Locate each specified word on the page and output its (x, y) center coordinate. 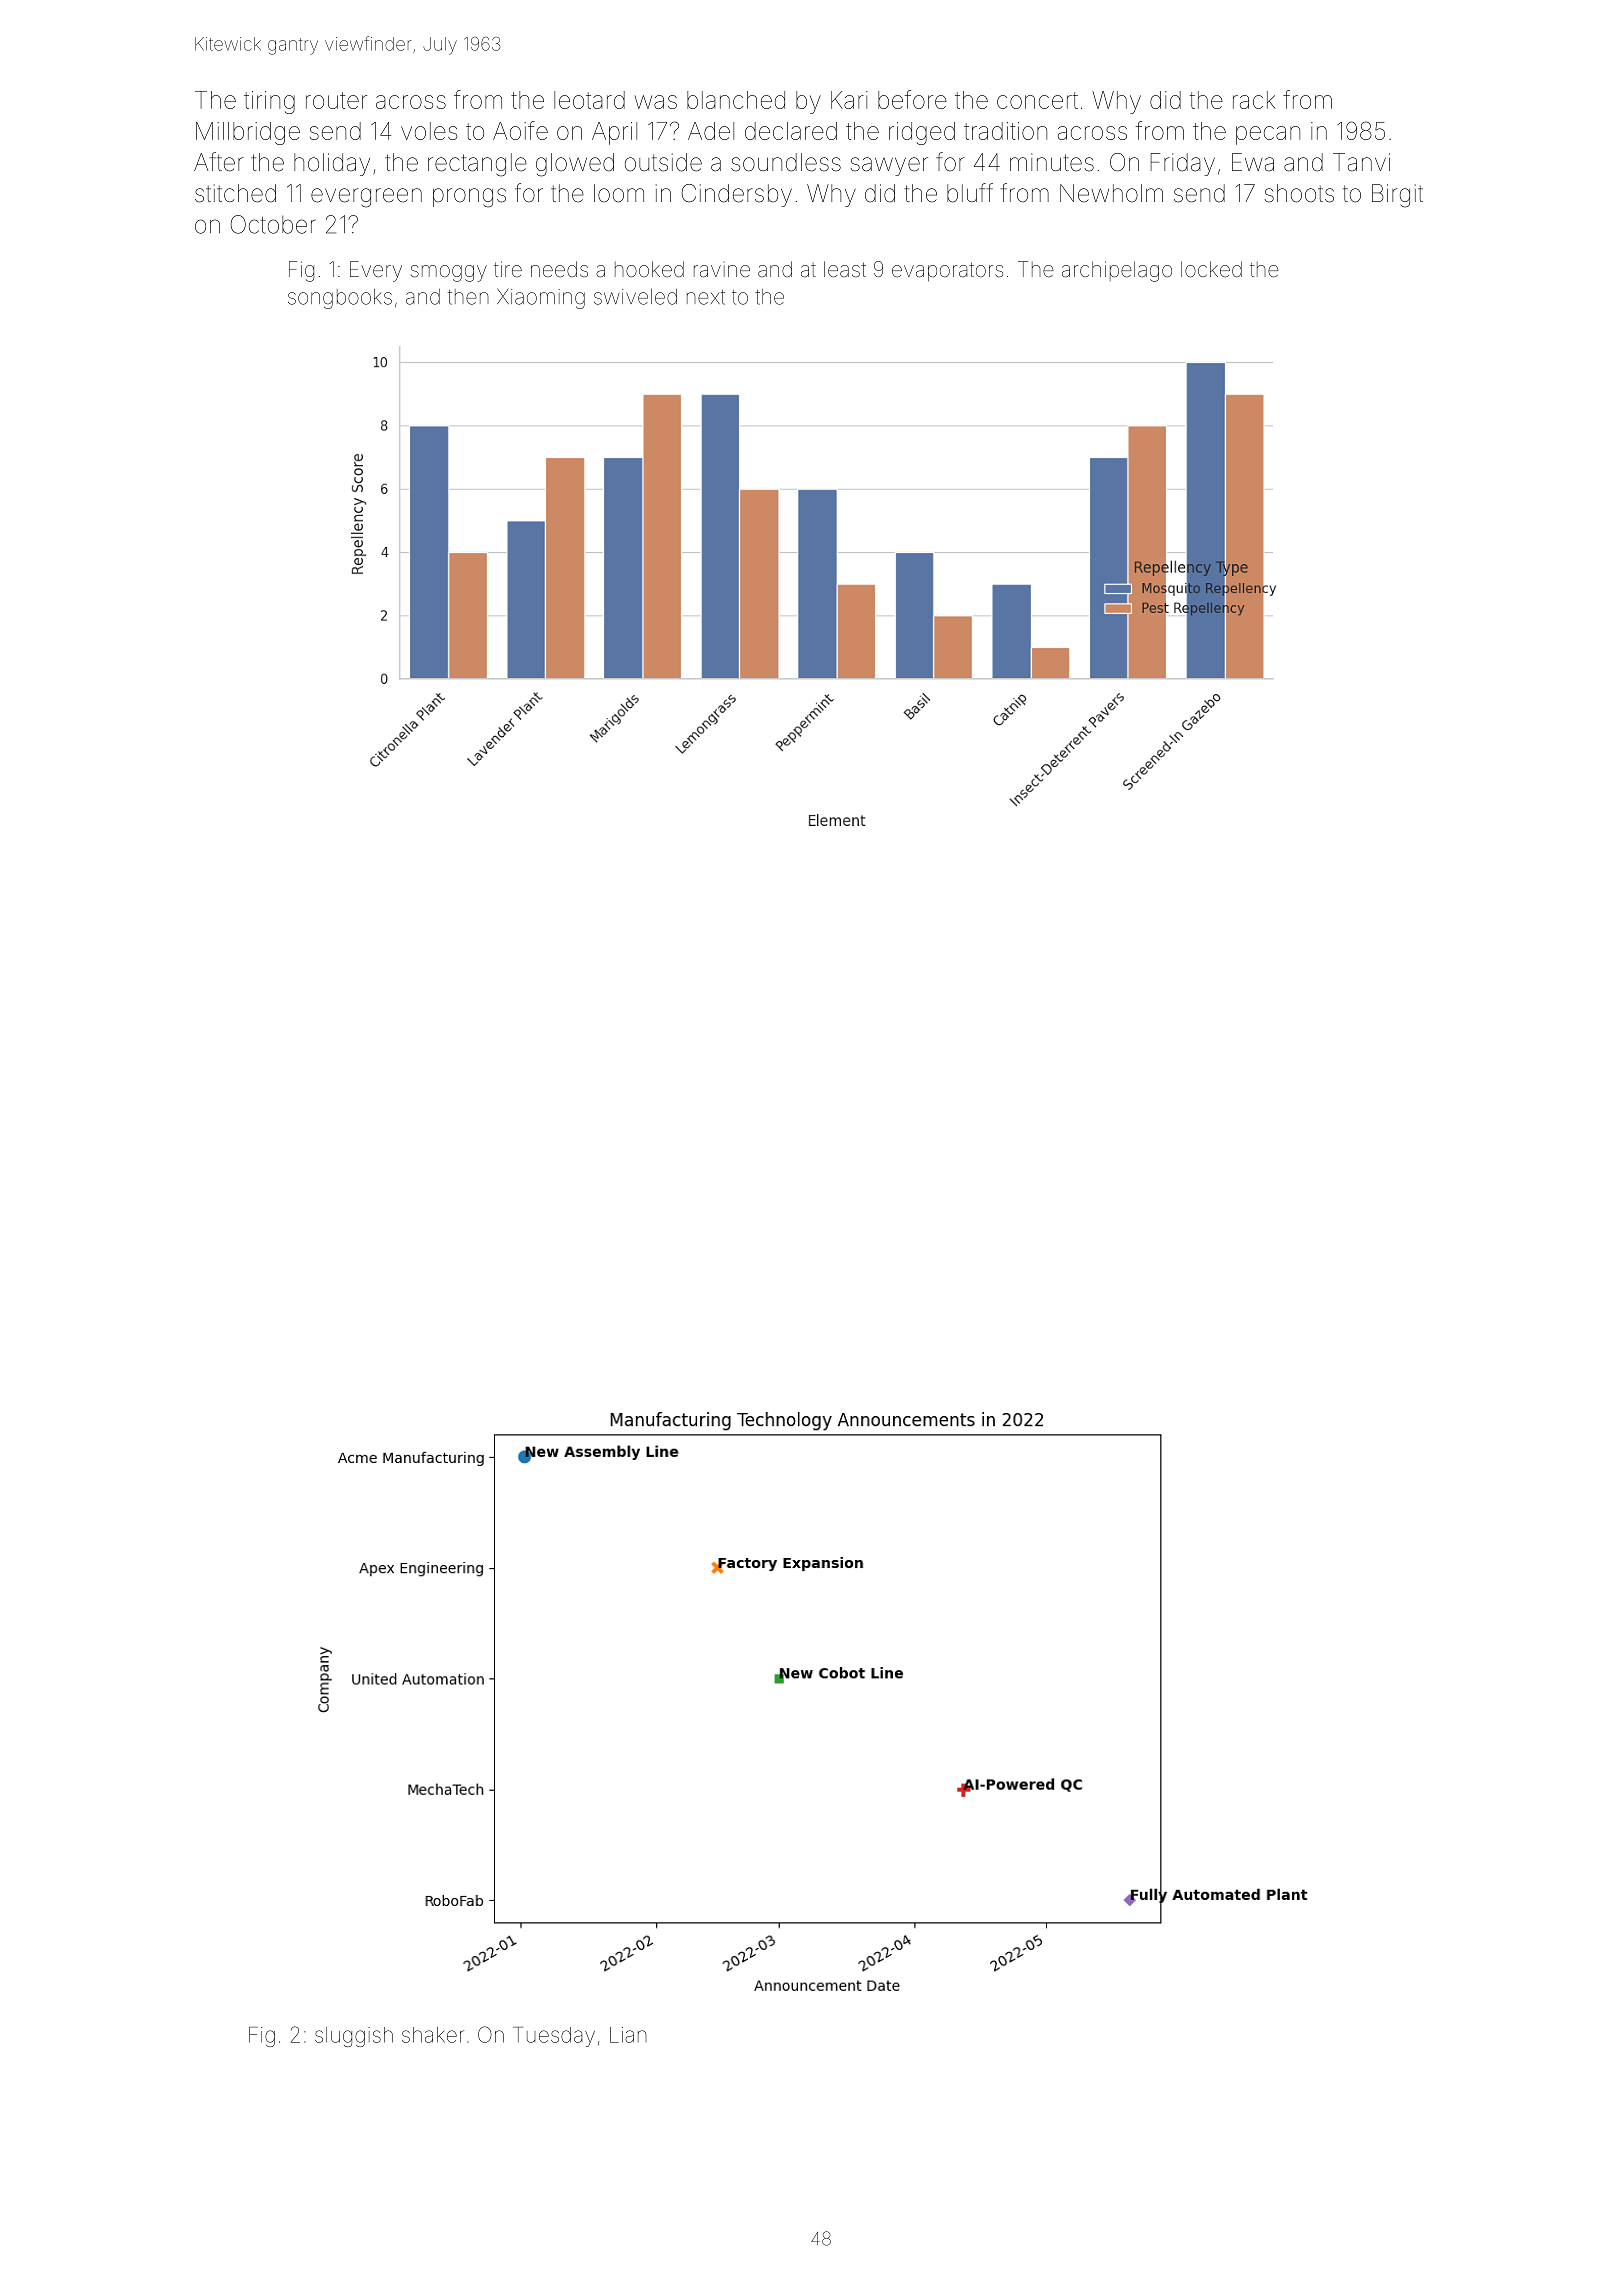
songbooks (340, 299)
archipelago (1117, 271)
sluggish (354, 2037)
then (468, 297)
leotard (589, 100)
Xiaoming (541, 298)
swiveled (635, 297)
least (845, 269)
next (706, 297)
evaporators (947, 271)
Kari (849, 100)
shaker (433, 2035)
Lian (628, 2035)
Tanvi (1361, 162)
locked (1211, 269)
